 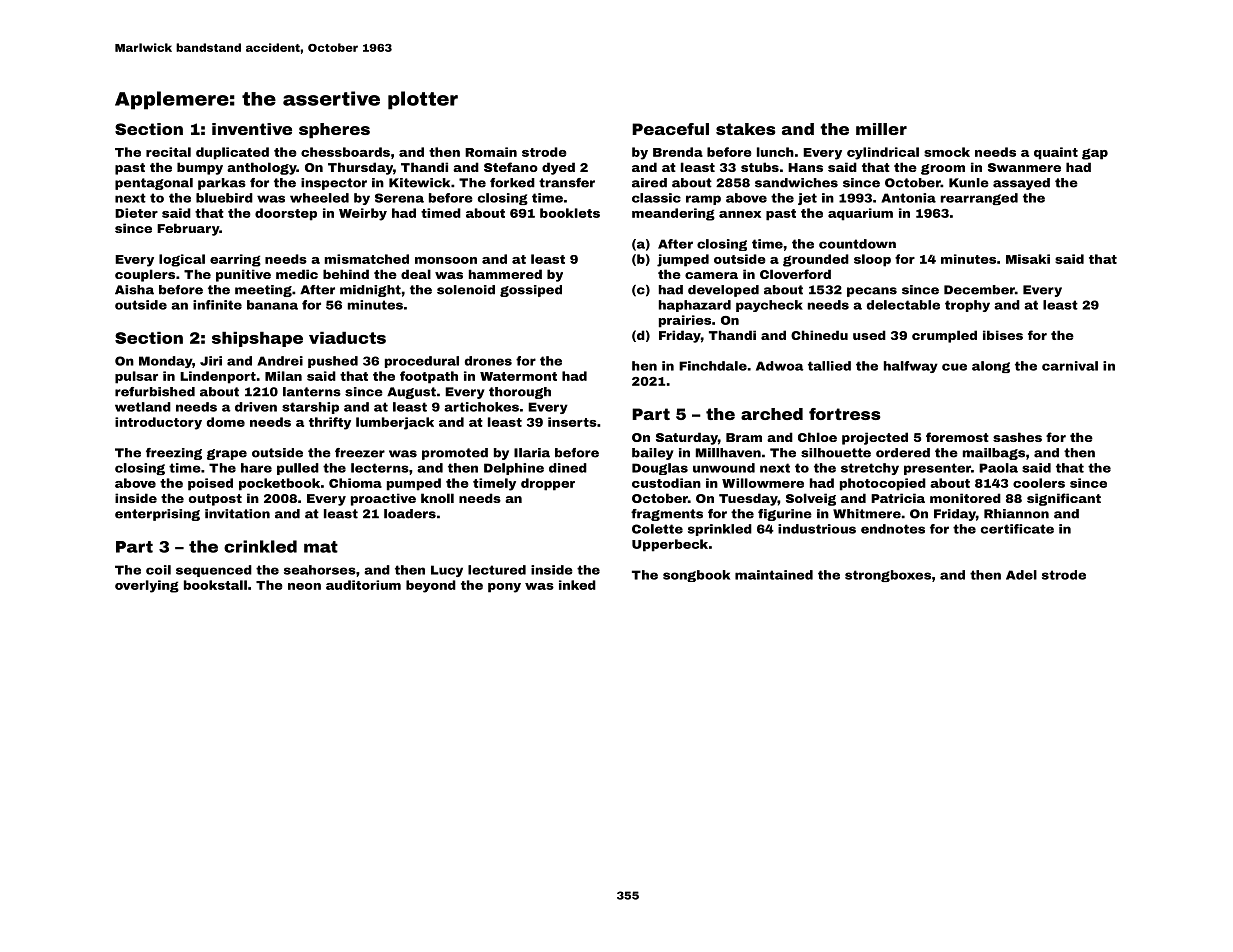 I want to click on Patricia, so click(x=898, y=498).
